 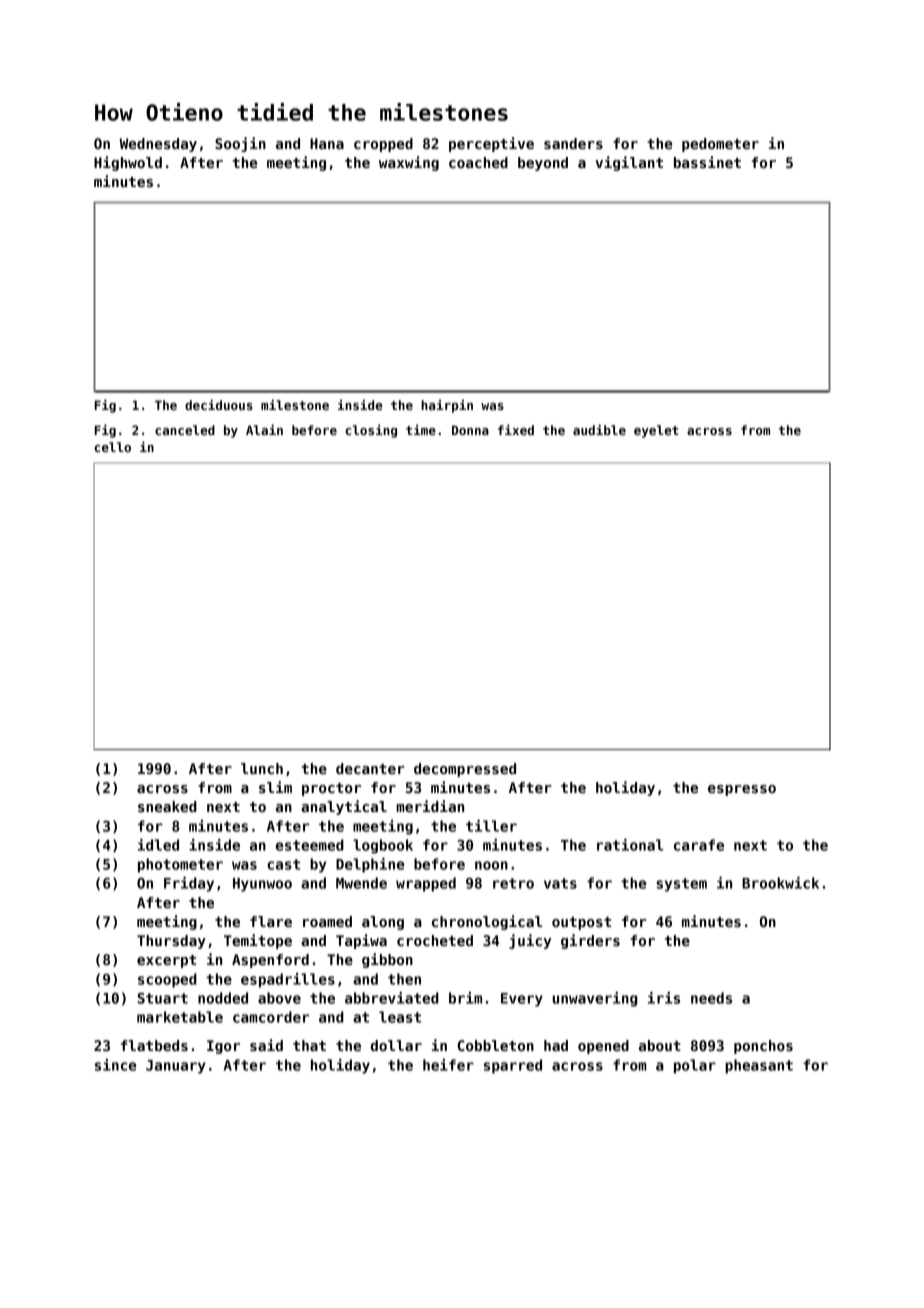 I want to click on opened, so click(x=603, y=1047).
